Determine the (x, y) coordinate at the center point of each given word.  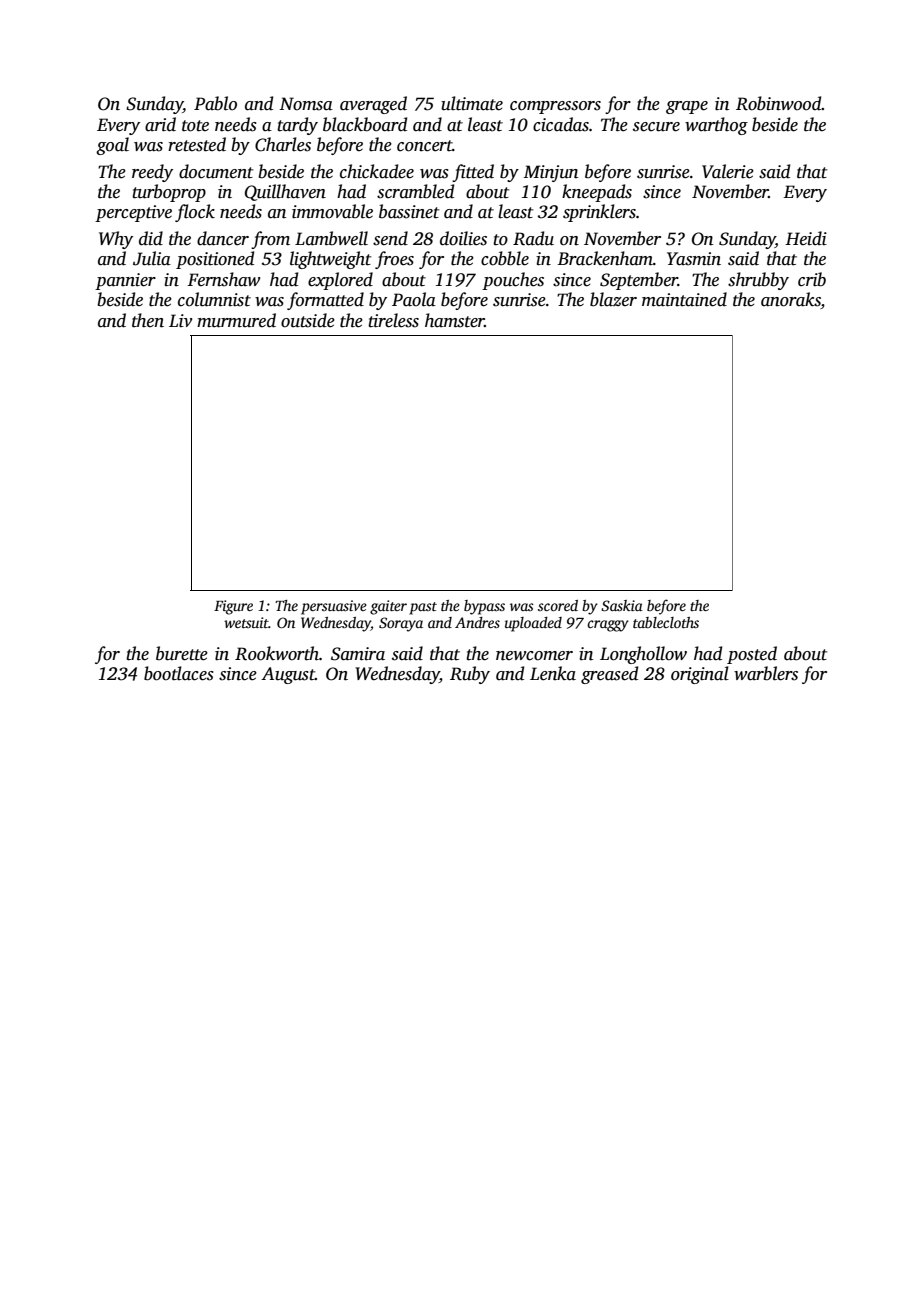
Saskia (622, 605)
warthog (716, 126)
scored (558, 605)
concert (425, 146)
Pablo (215, 103)
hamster (455, 320)
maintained (684, 299)
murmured (236, 320)
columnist (214, 299)
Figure (233, 607)
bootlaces (179, 673)
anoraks (791, 300)
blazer (613, 299)
